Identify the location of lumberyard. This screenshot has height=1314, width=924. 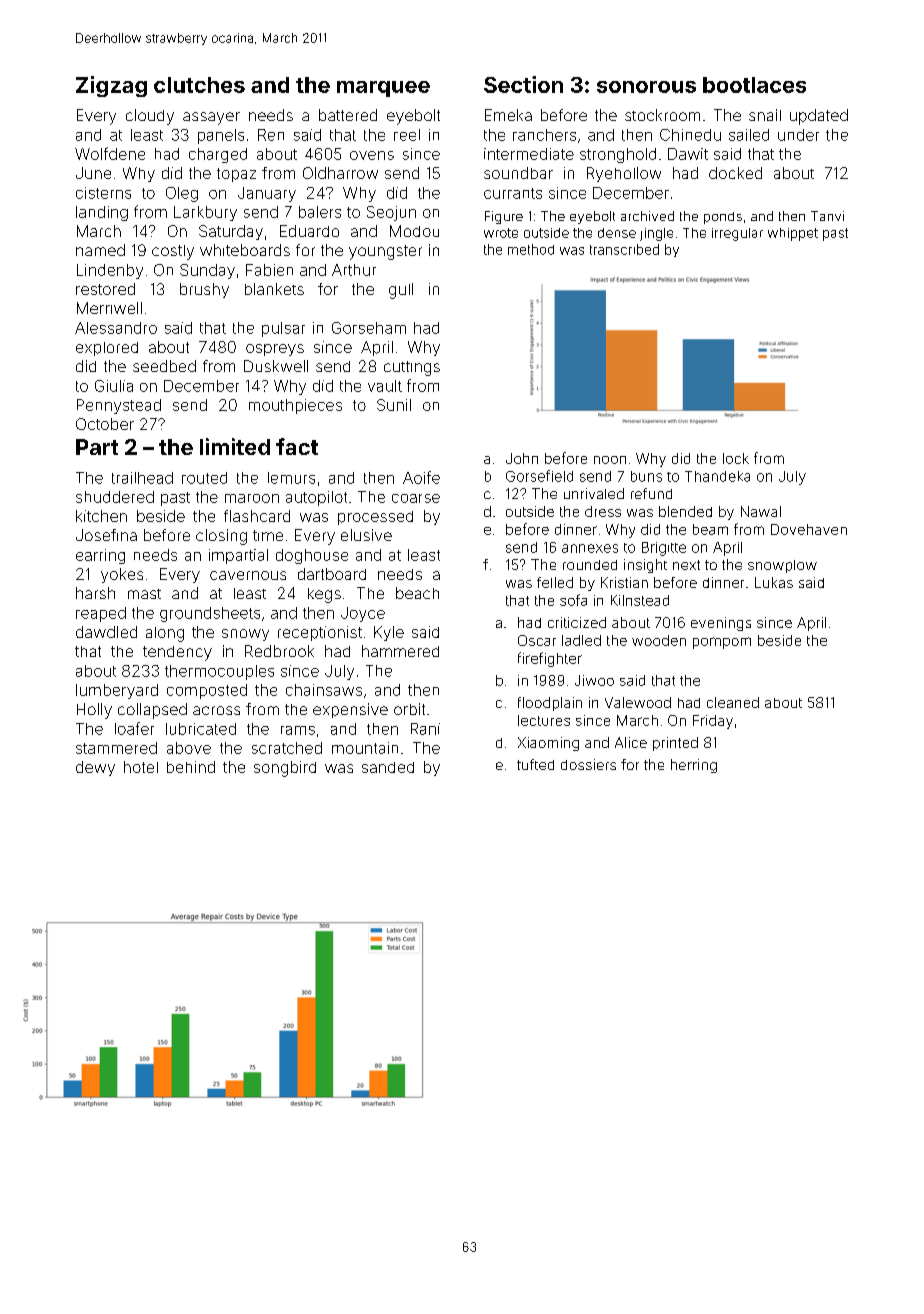
(117, 691).
